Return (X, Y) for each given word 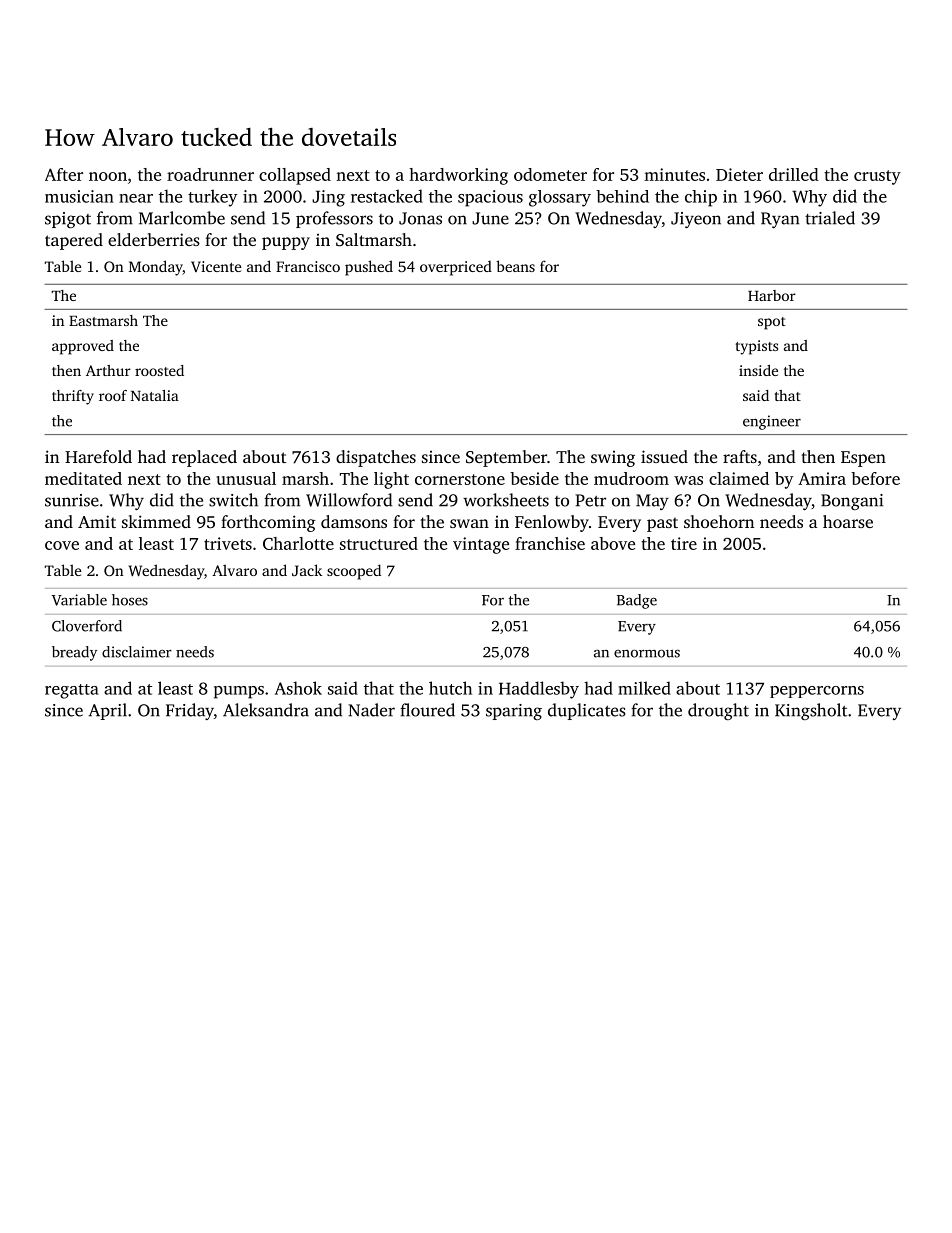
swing (613, 459)
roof (113, 395)
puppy (286, 243)
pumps (239, 692)
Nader (371, 710)
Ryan (780, 220)
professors (334, 219)
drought (718, 711)
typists (756, 347)
